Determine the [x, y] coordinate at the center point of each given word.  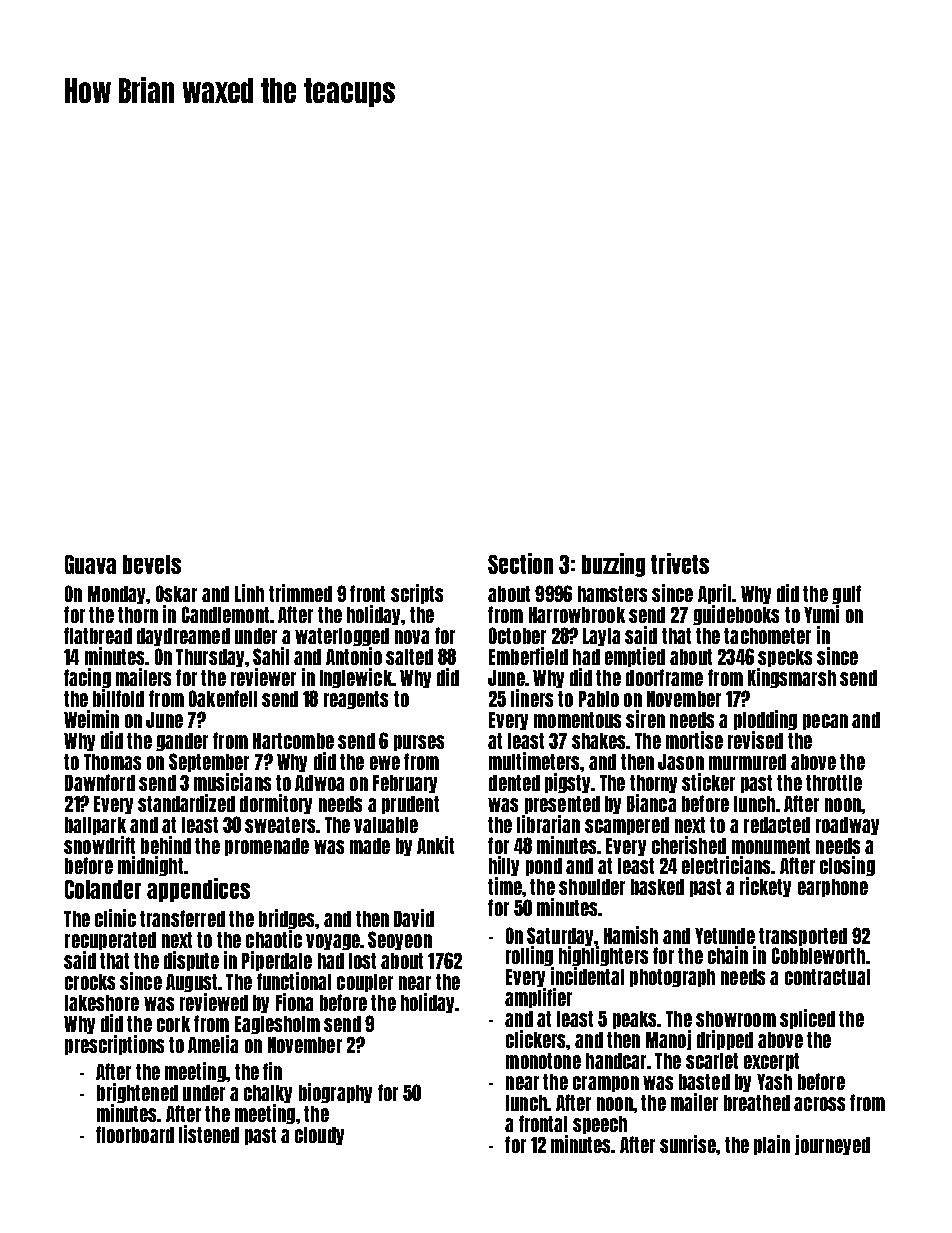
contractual [827, 977]
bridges [286, 919]
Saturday [560, 937]
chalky [268, 1094]
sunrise [688, 1144]
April [714, 594]
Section [520, 563]
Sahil [271, 656]
